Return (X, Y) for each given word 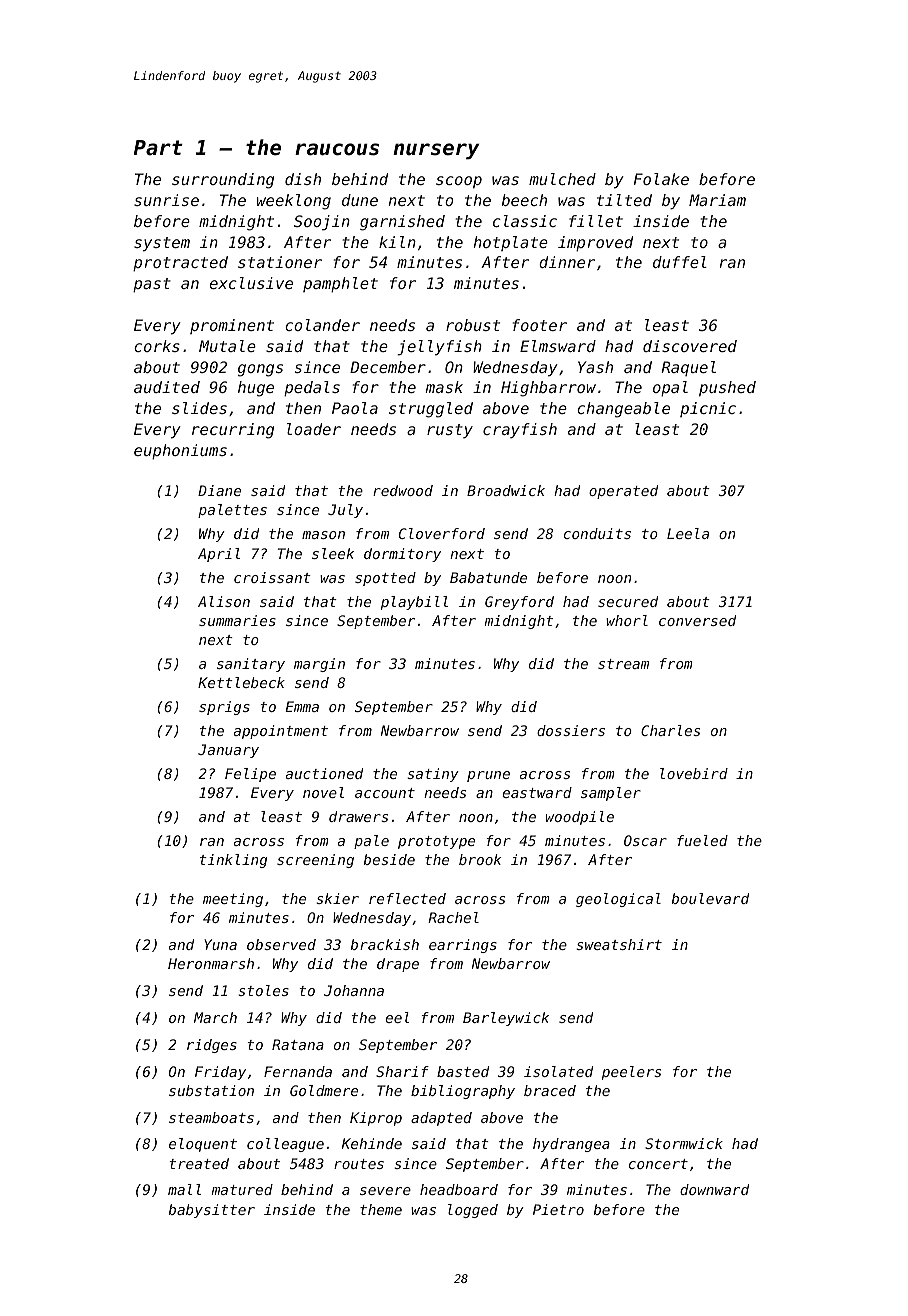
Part (158, 147)
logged (473, 1211)
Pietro (558, 1209)
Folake (661, 179)
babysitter (212, 1211)
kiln (397, 242)
